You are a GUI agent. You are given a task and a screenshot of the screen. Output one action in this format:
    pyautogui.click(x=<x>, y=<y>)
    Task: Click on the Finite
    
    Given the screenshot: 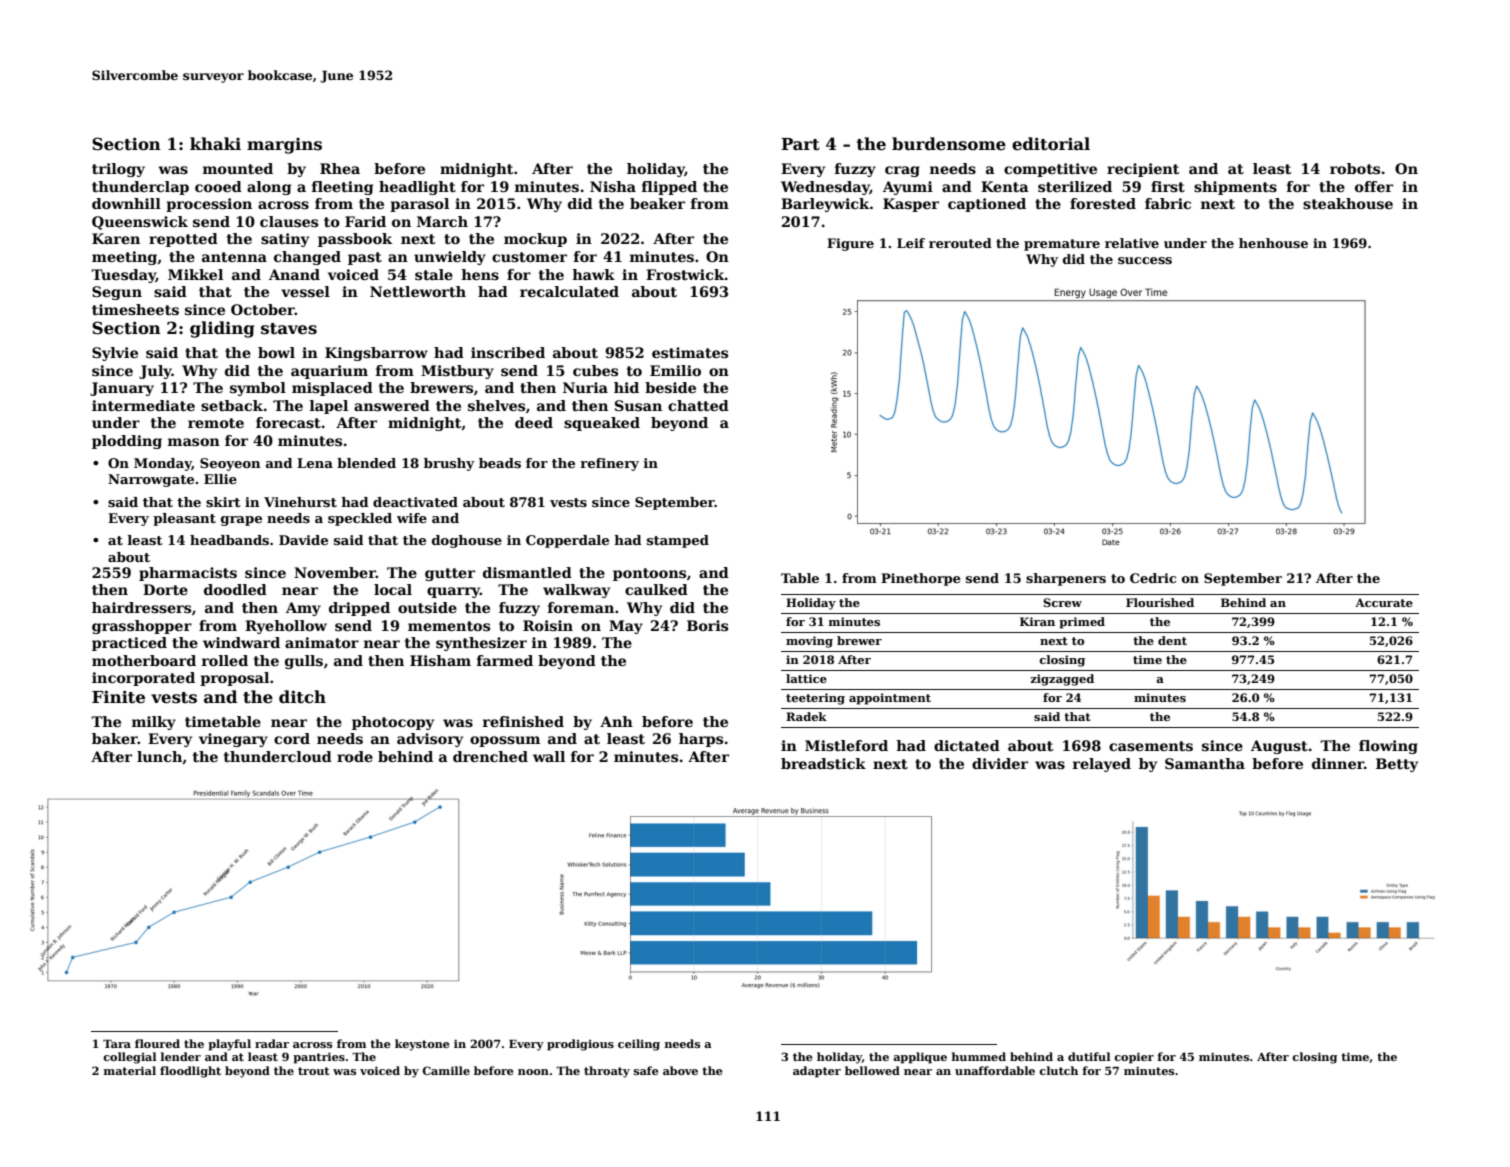 What is the action you would take?
    pyautogui.click(x=118, y=697)
